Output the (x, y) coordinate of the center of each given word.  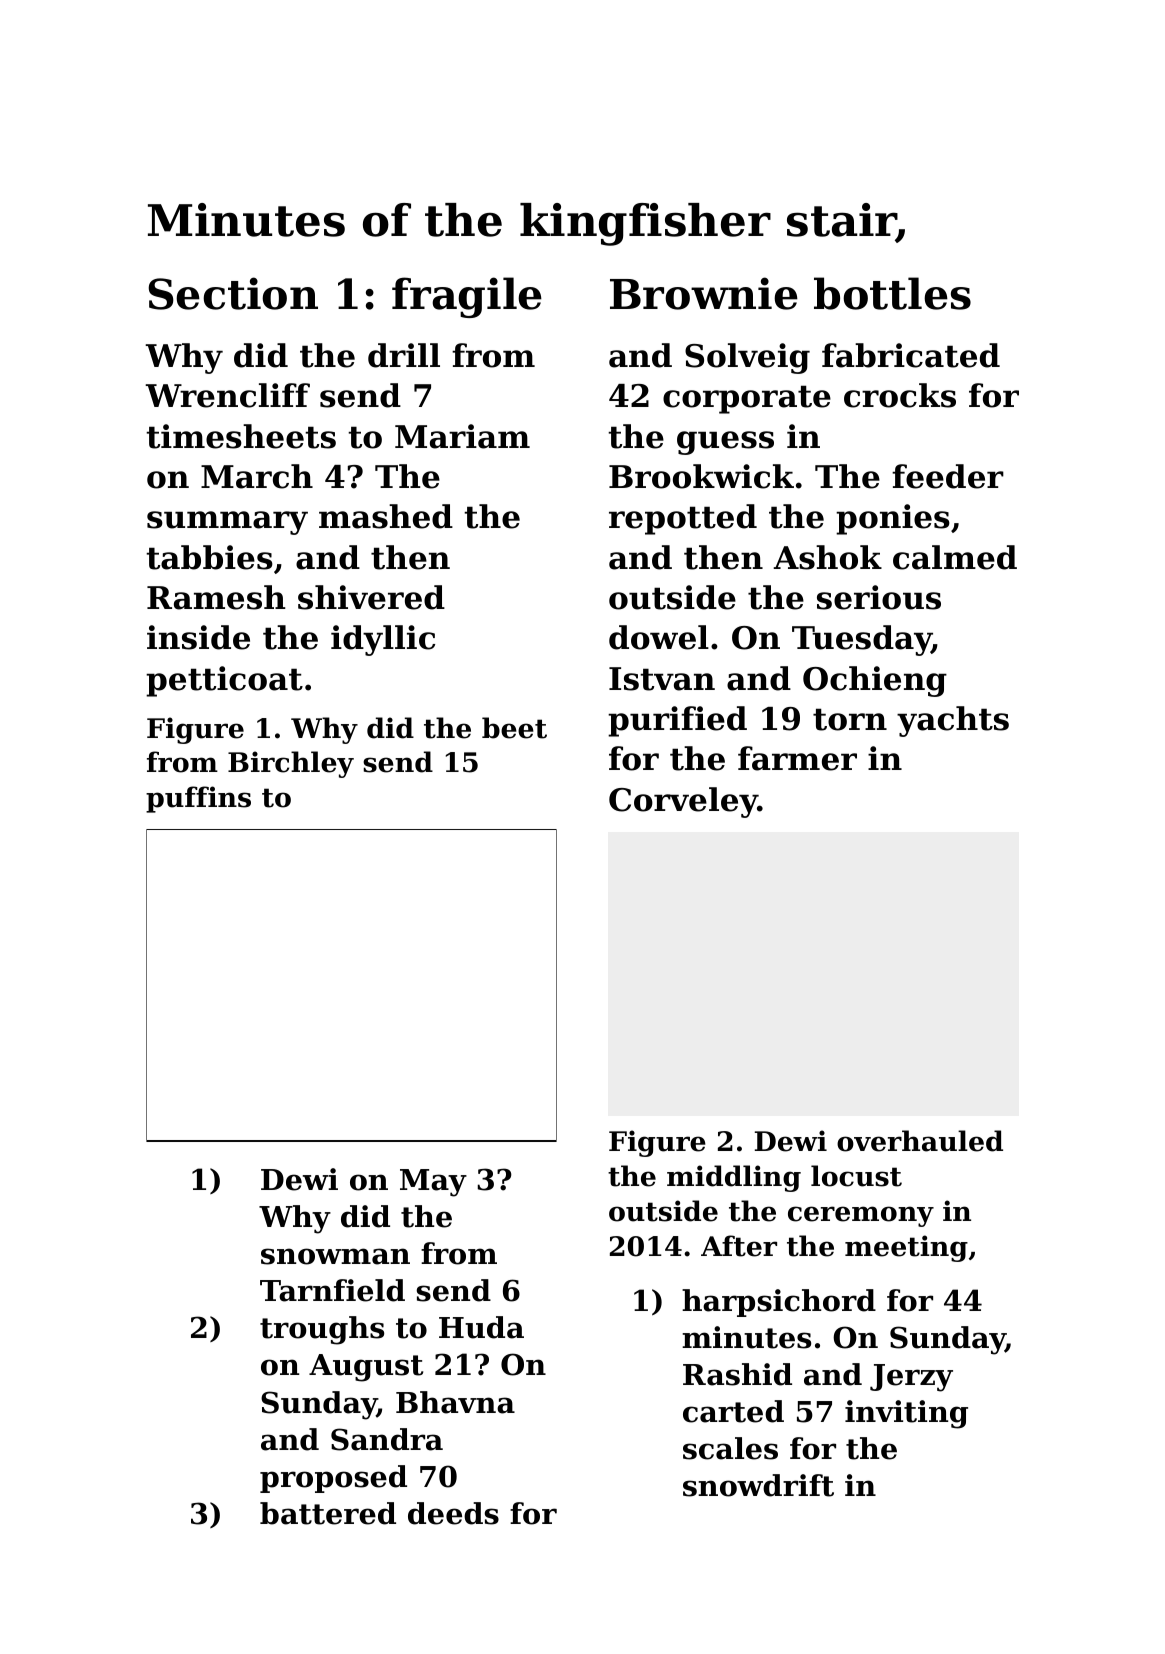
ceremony (861, 1216)
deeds (453, 1513)
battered (328, 1513)
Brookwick (701, 476)
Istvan (662, 679)
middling (734, 1178)
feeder (948, 476)
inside (198, 637)
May (433, 1183)
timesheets (241, 436)
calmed (955, 557)
